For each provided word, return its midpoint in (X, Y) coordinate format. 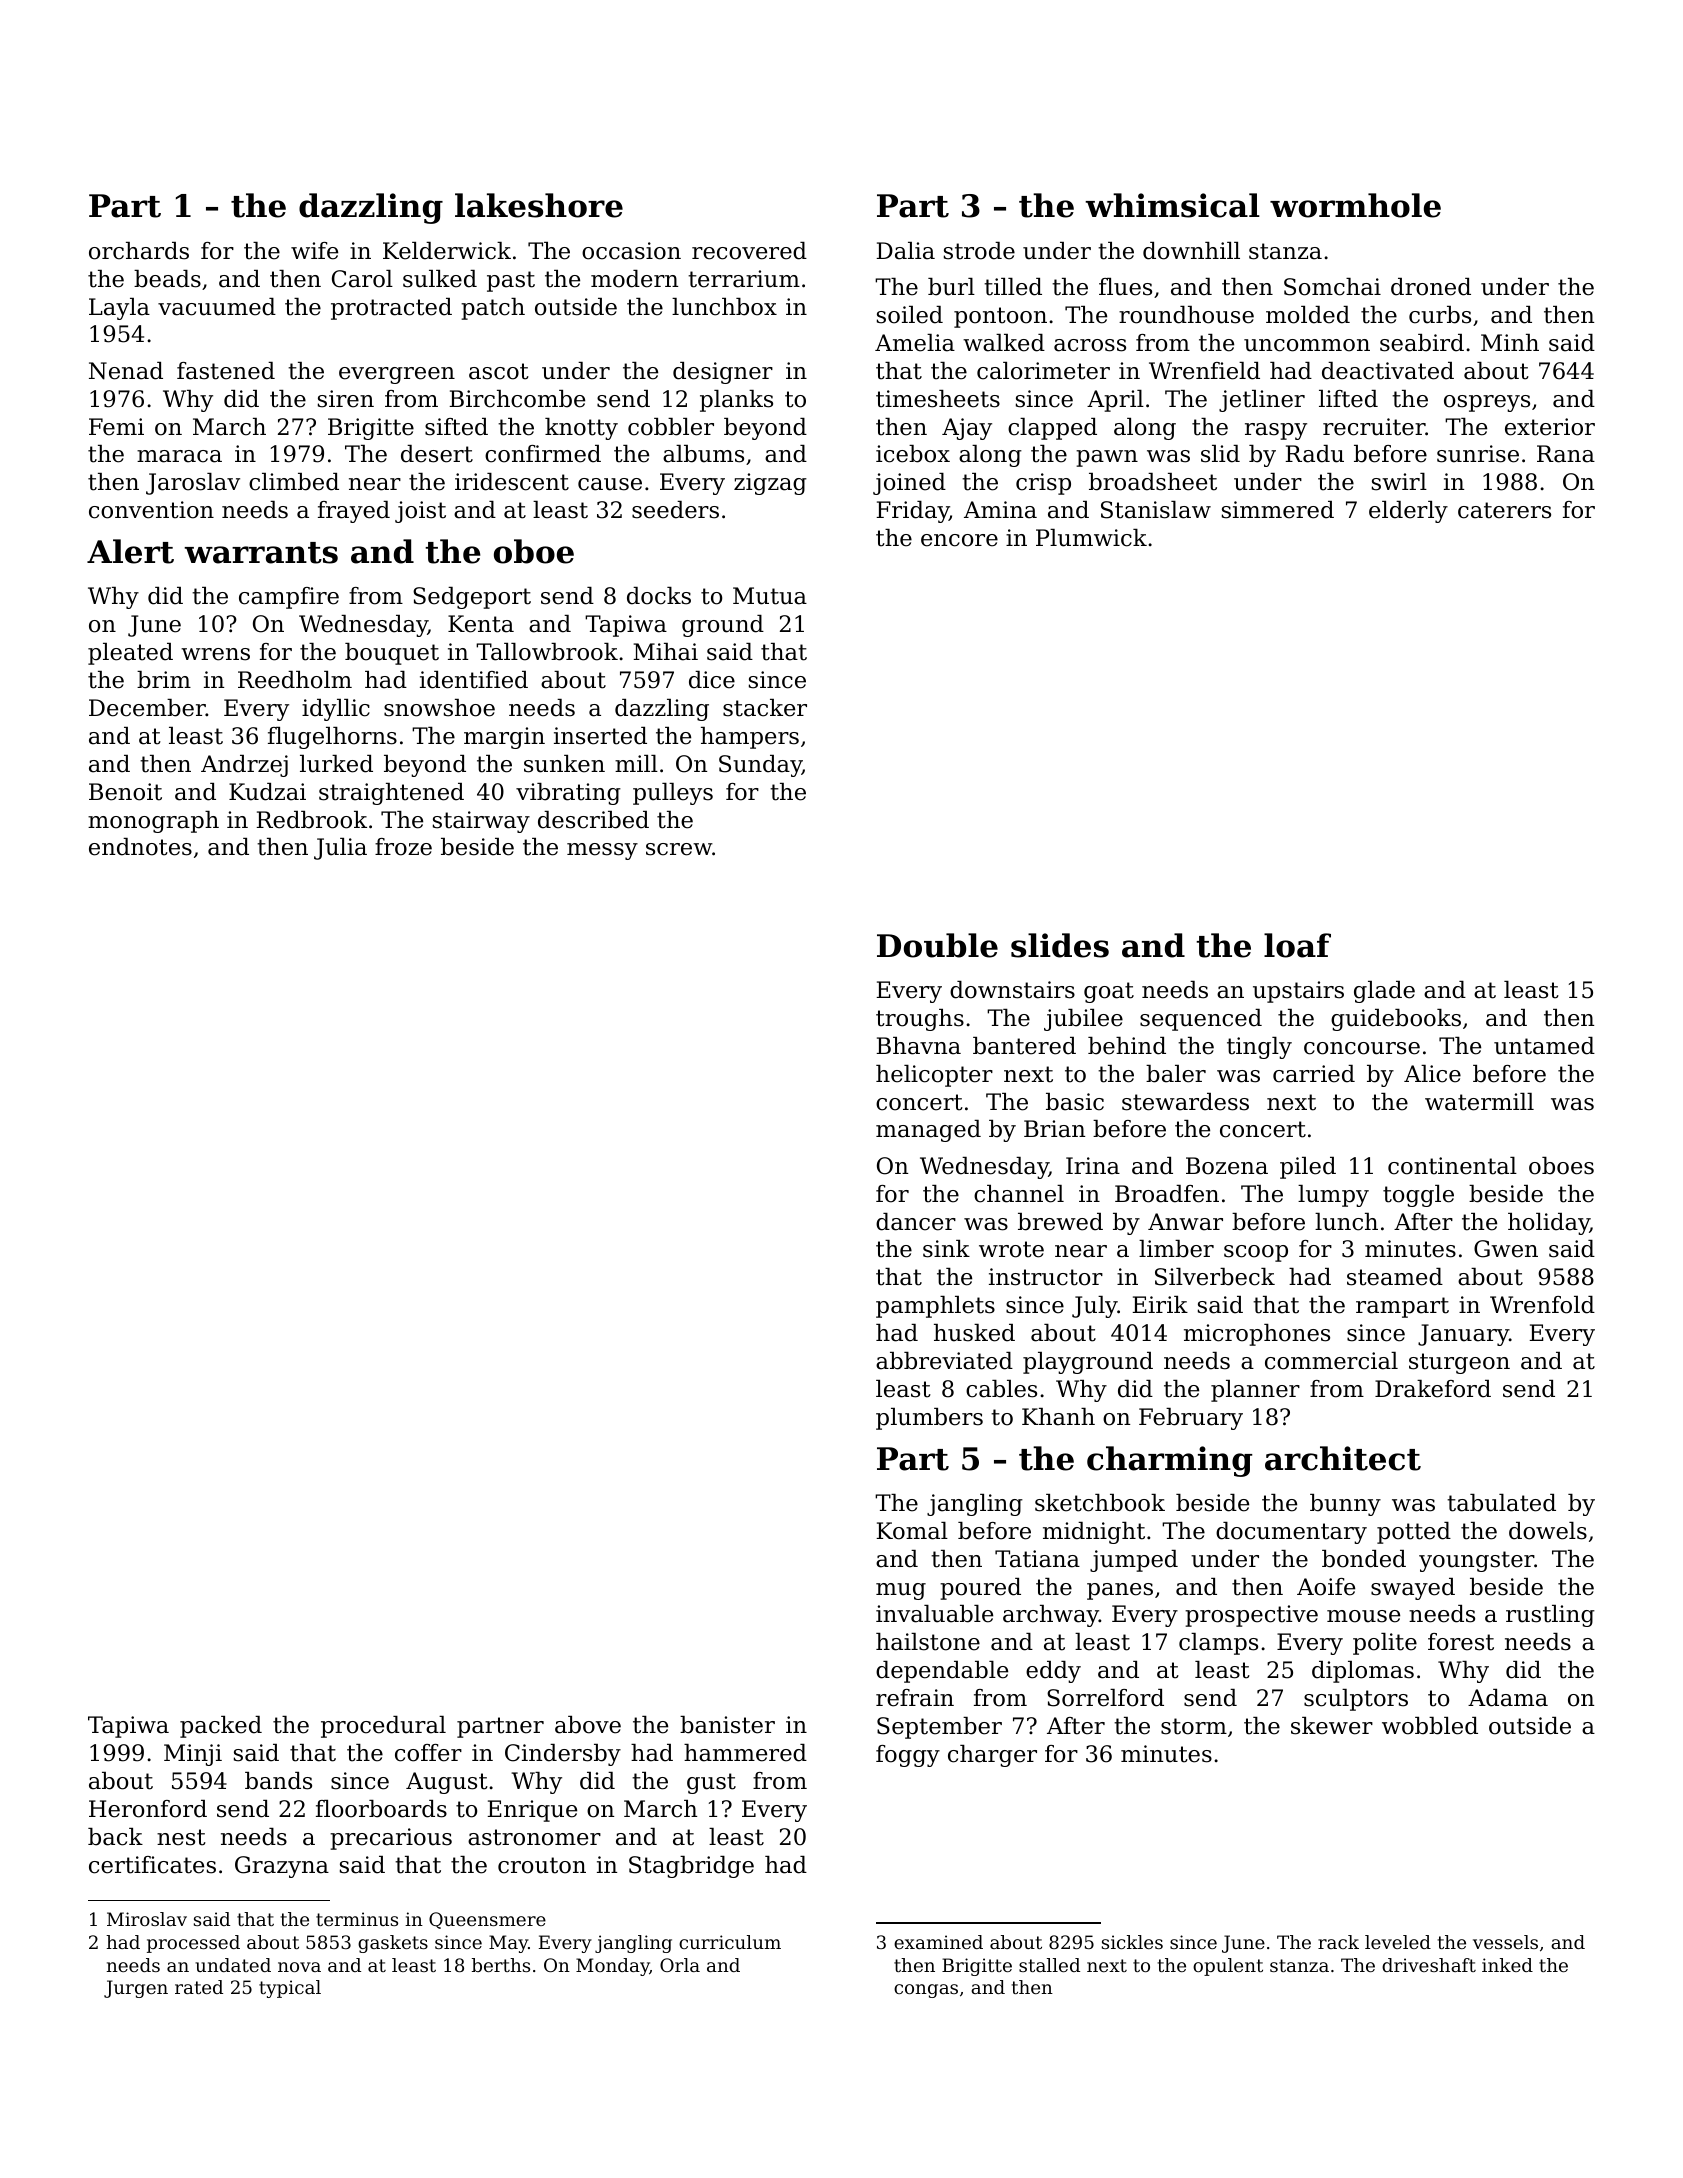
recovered (749, 251)
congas (926, 1991)
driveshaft (1429, 1965)
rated (199, 1987)
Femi (116, 427)
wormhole (1355, 205)
